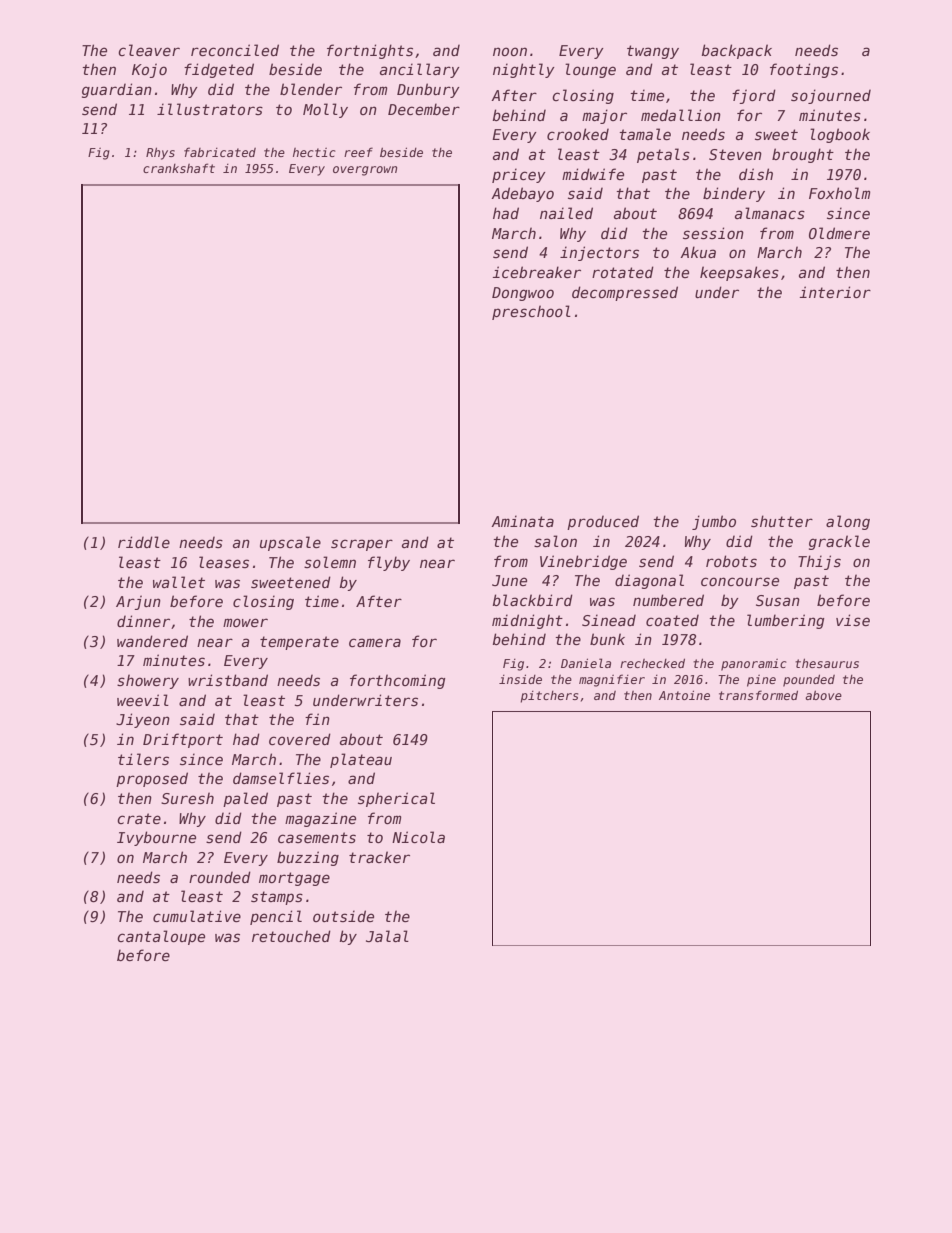 The image size is (952, 1233). I want to click on illustrators, so click(210, 109).
